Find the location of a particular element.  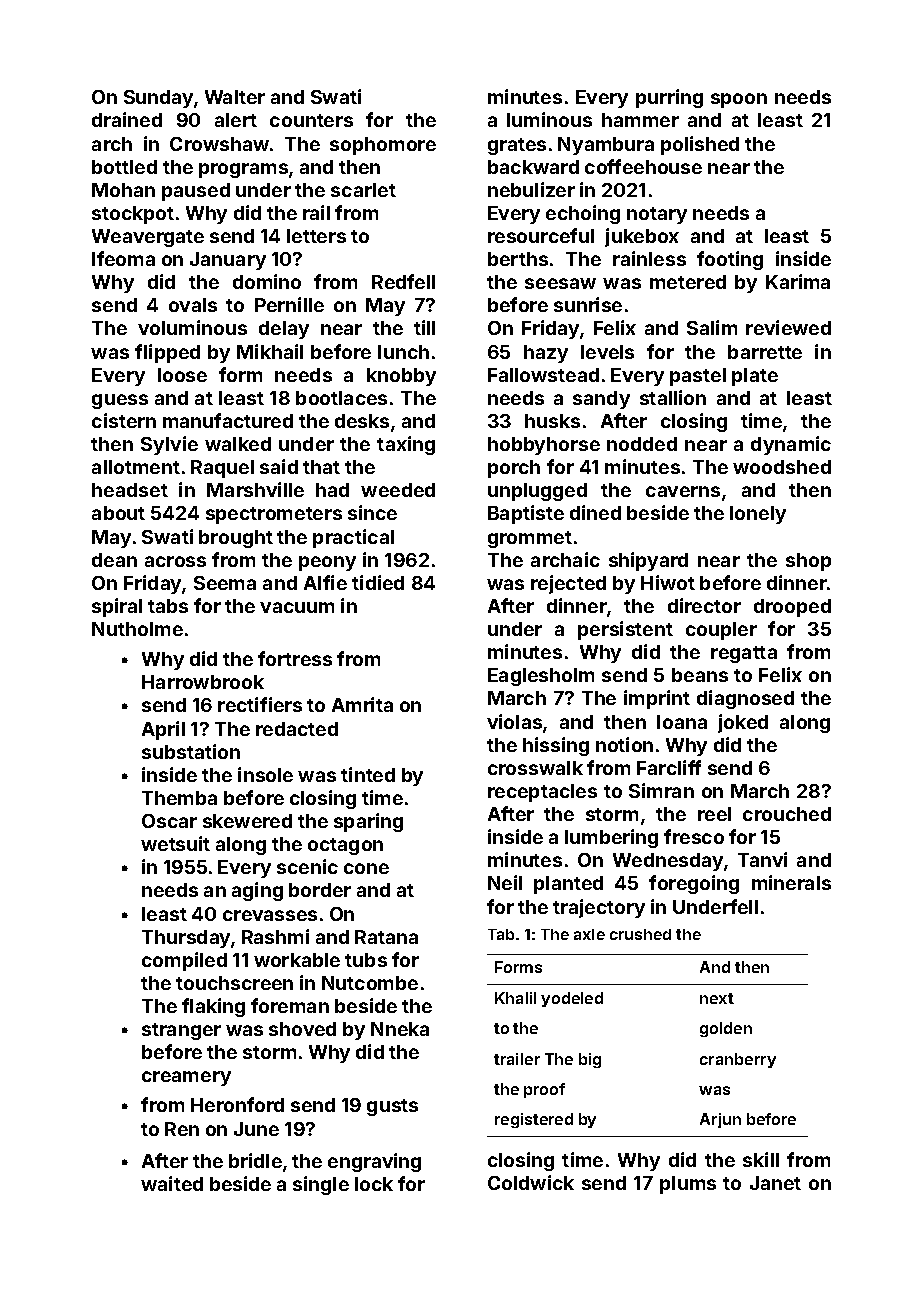

cranberry is located at coordinates (738, 1060).
